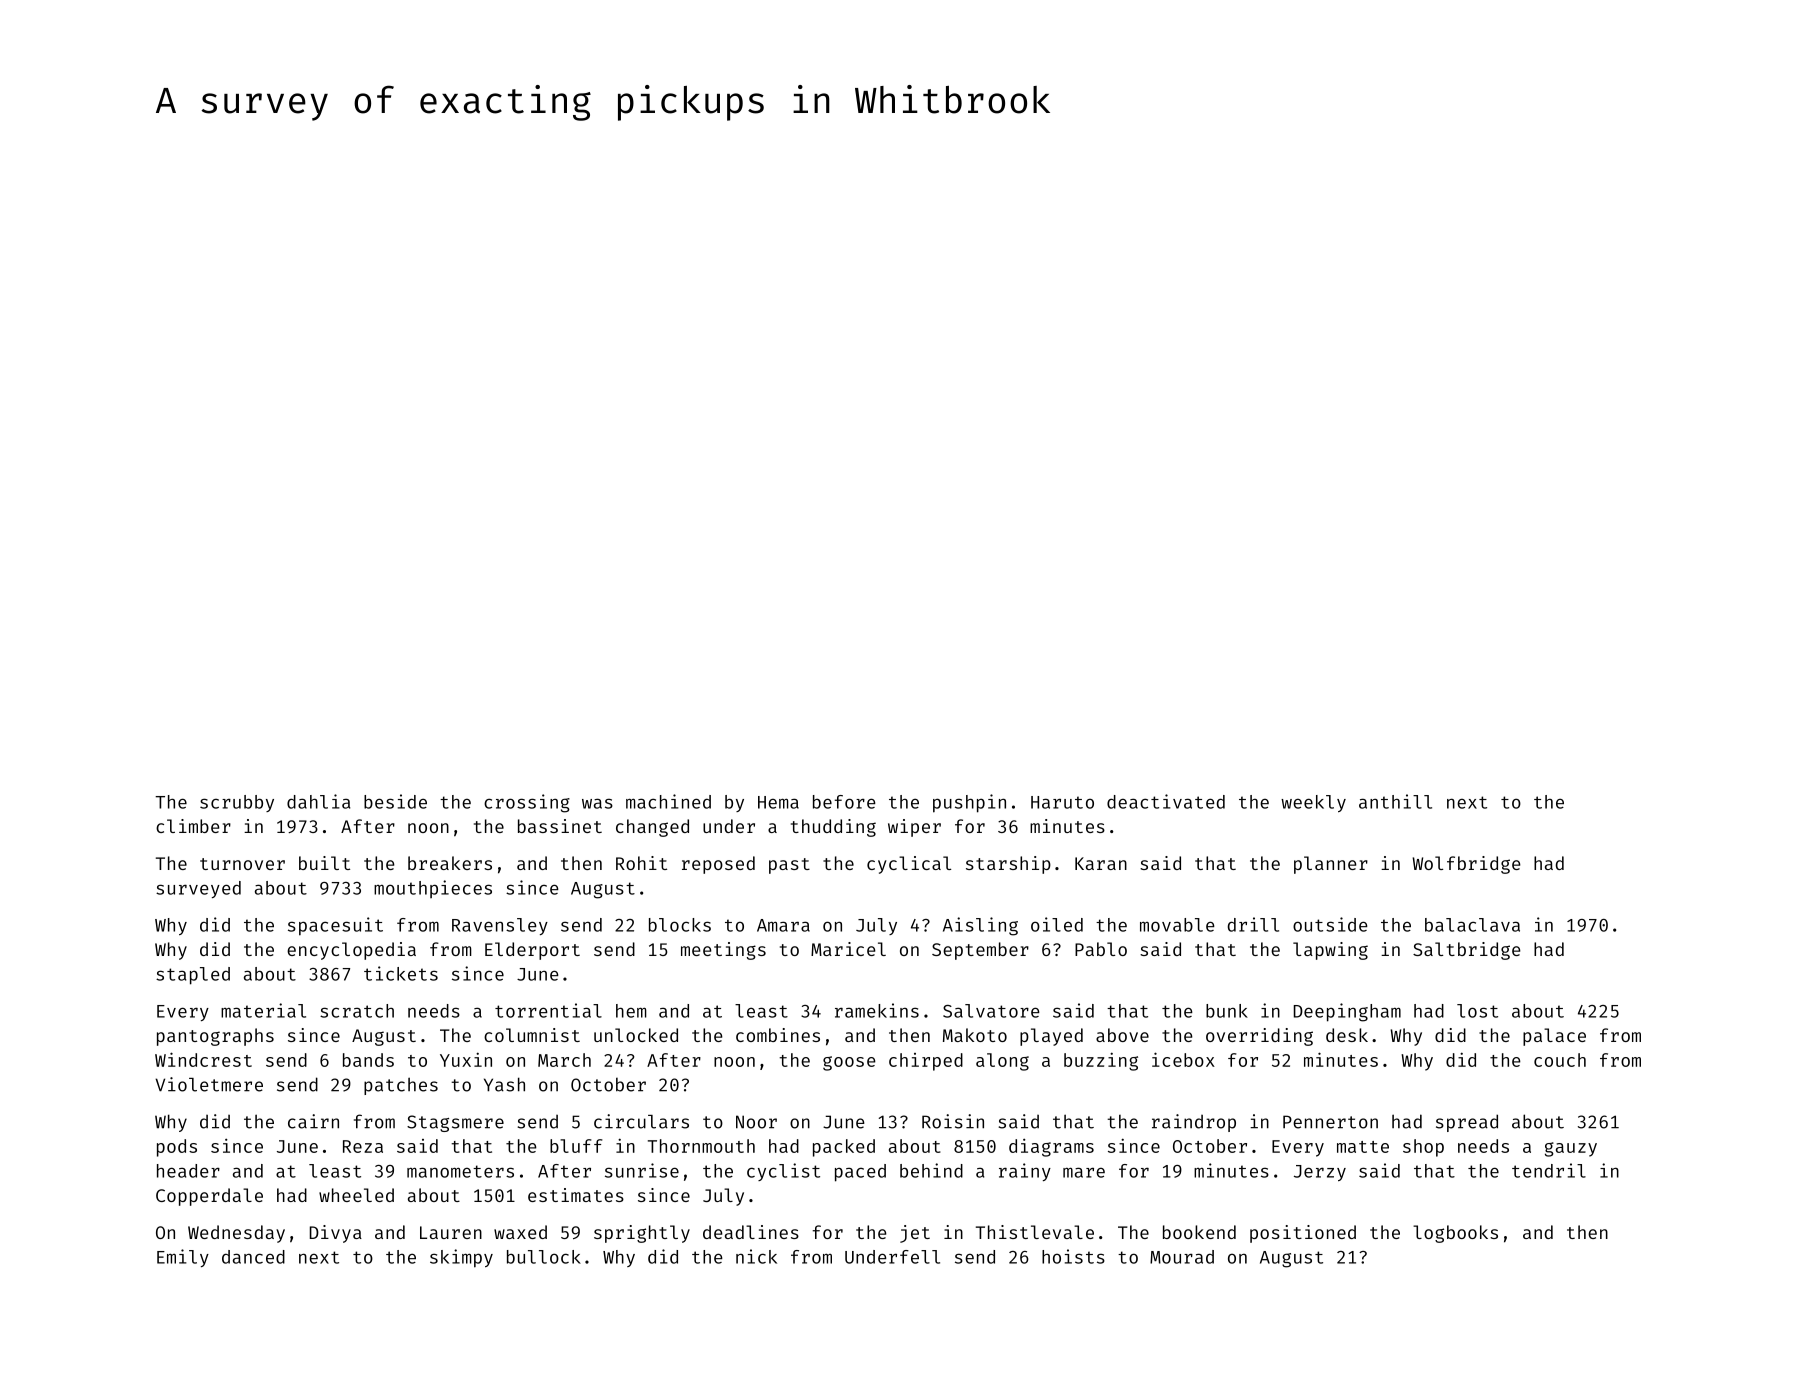  What do you see at coordinates (778, 1035) in the document?
I see `combines` at bounding box center [778, 1035].
